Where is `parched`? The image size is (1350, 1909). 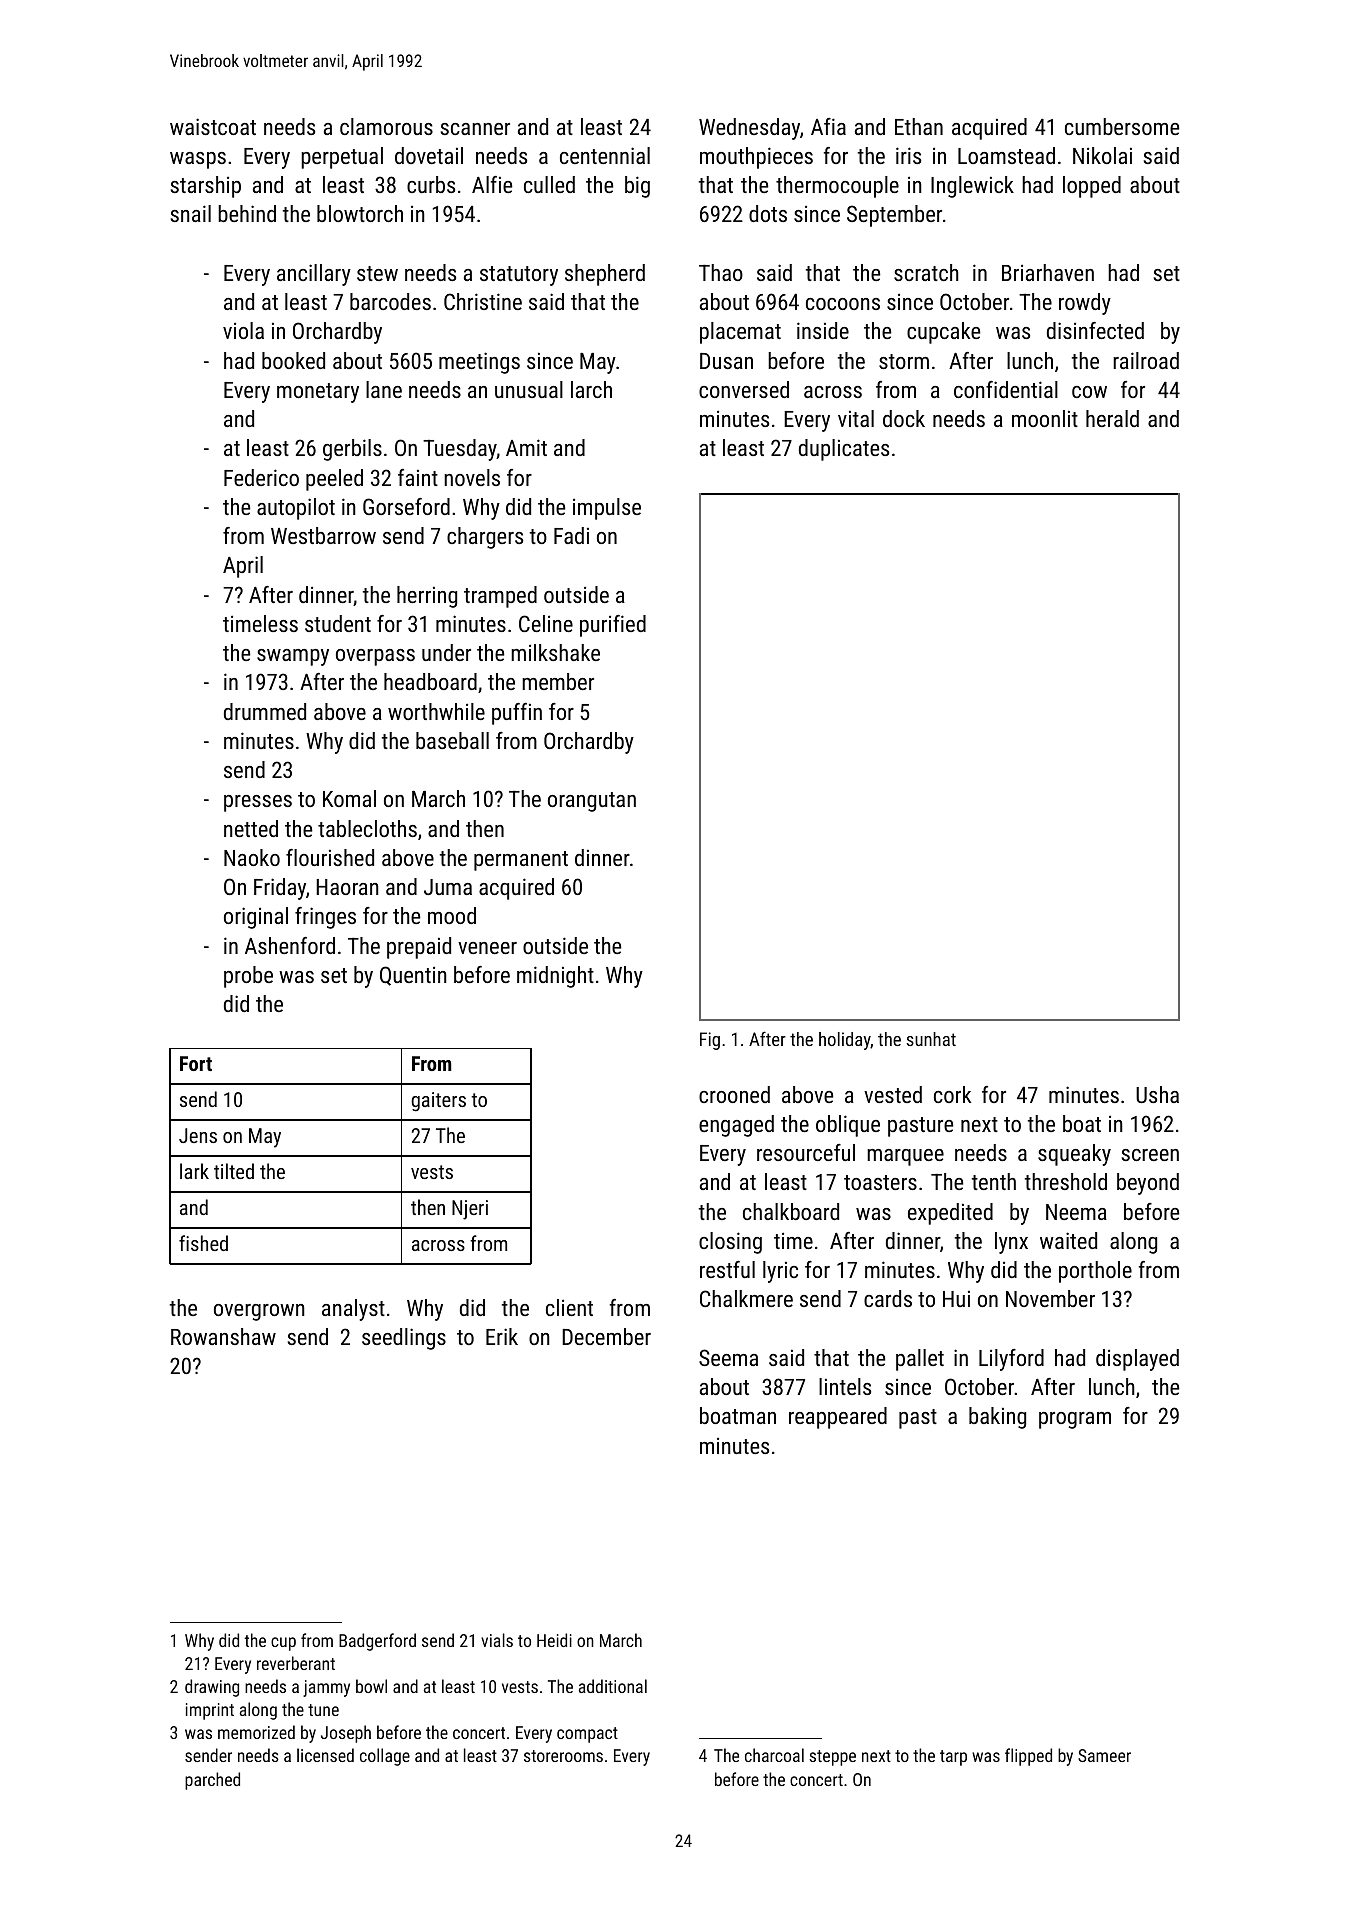 parched is located at coordinates (212, 1781).
